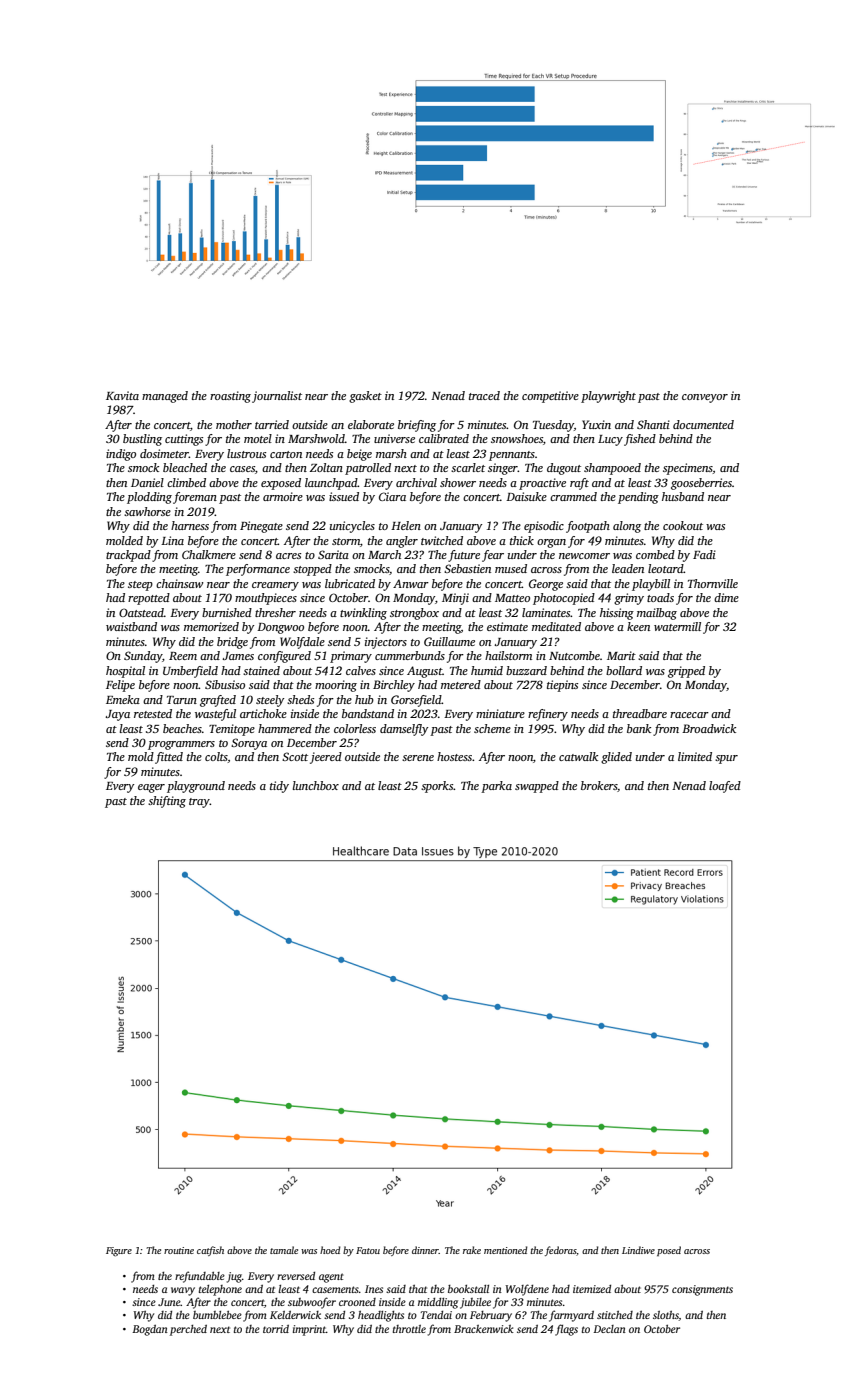 This screenshot has width=849, height=1400. I want to click on catfish, so click(210, 1251).
